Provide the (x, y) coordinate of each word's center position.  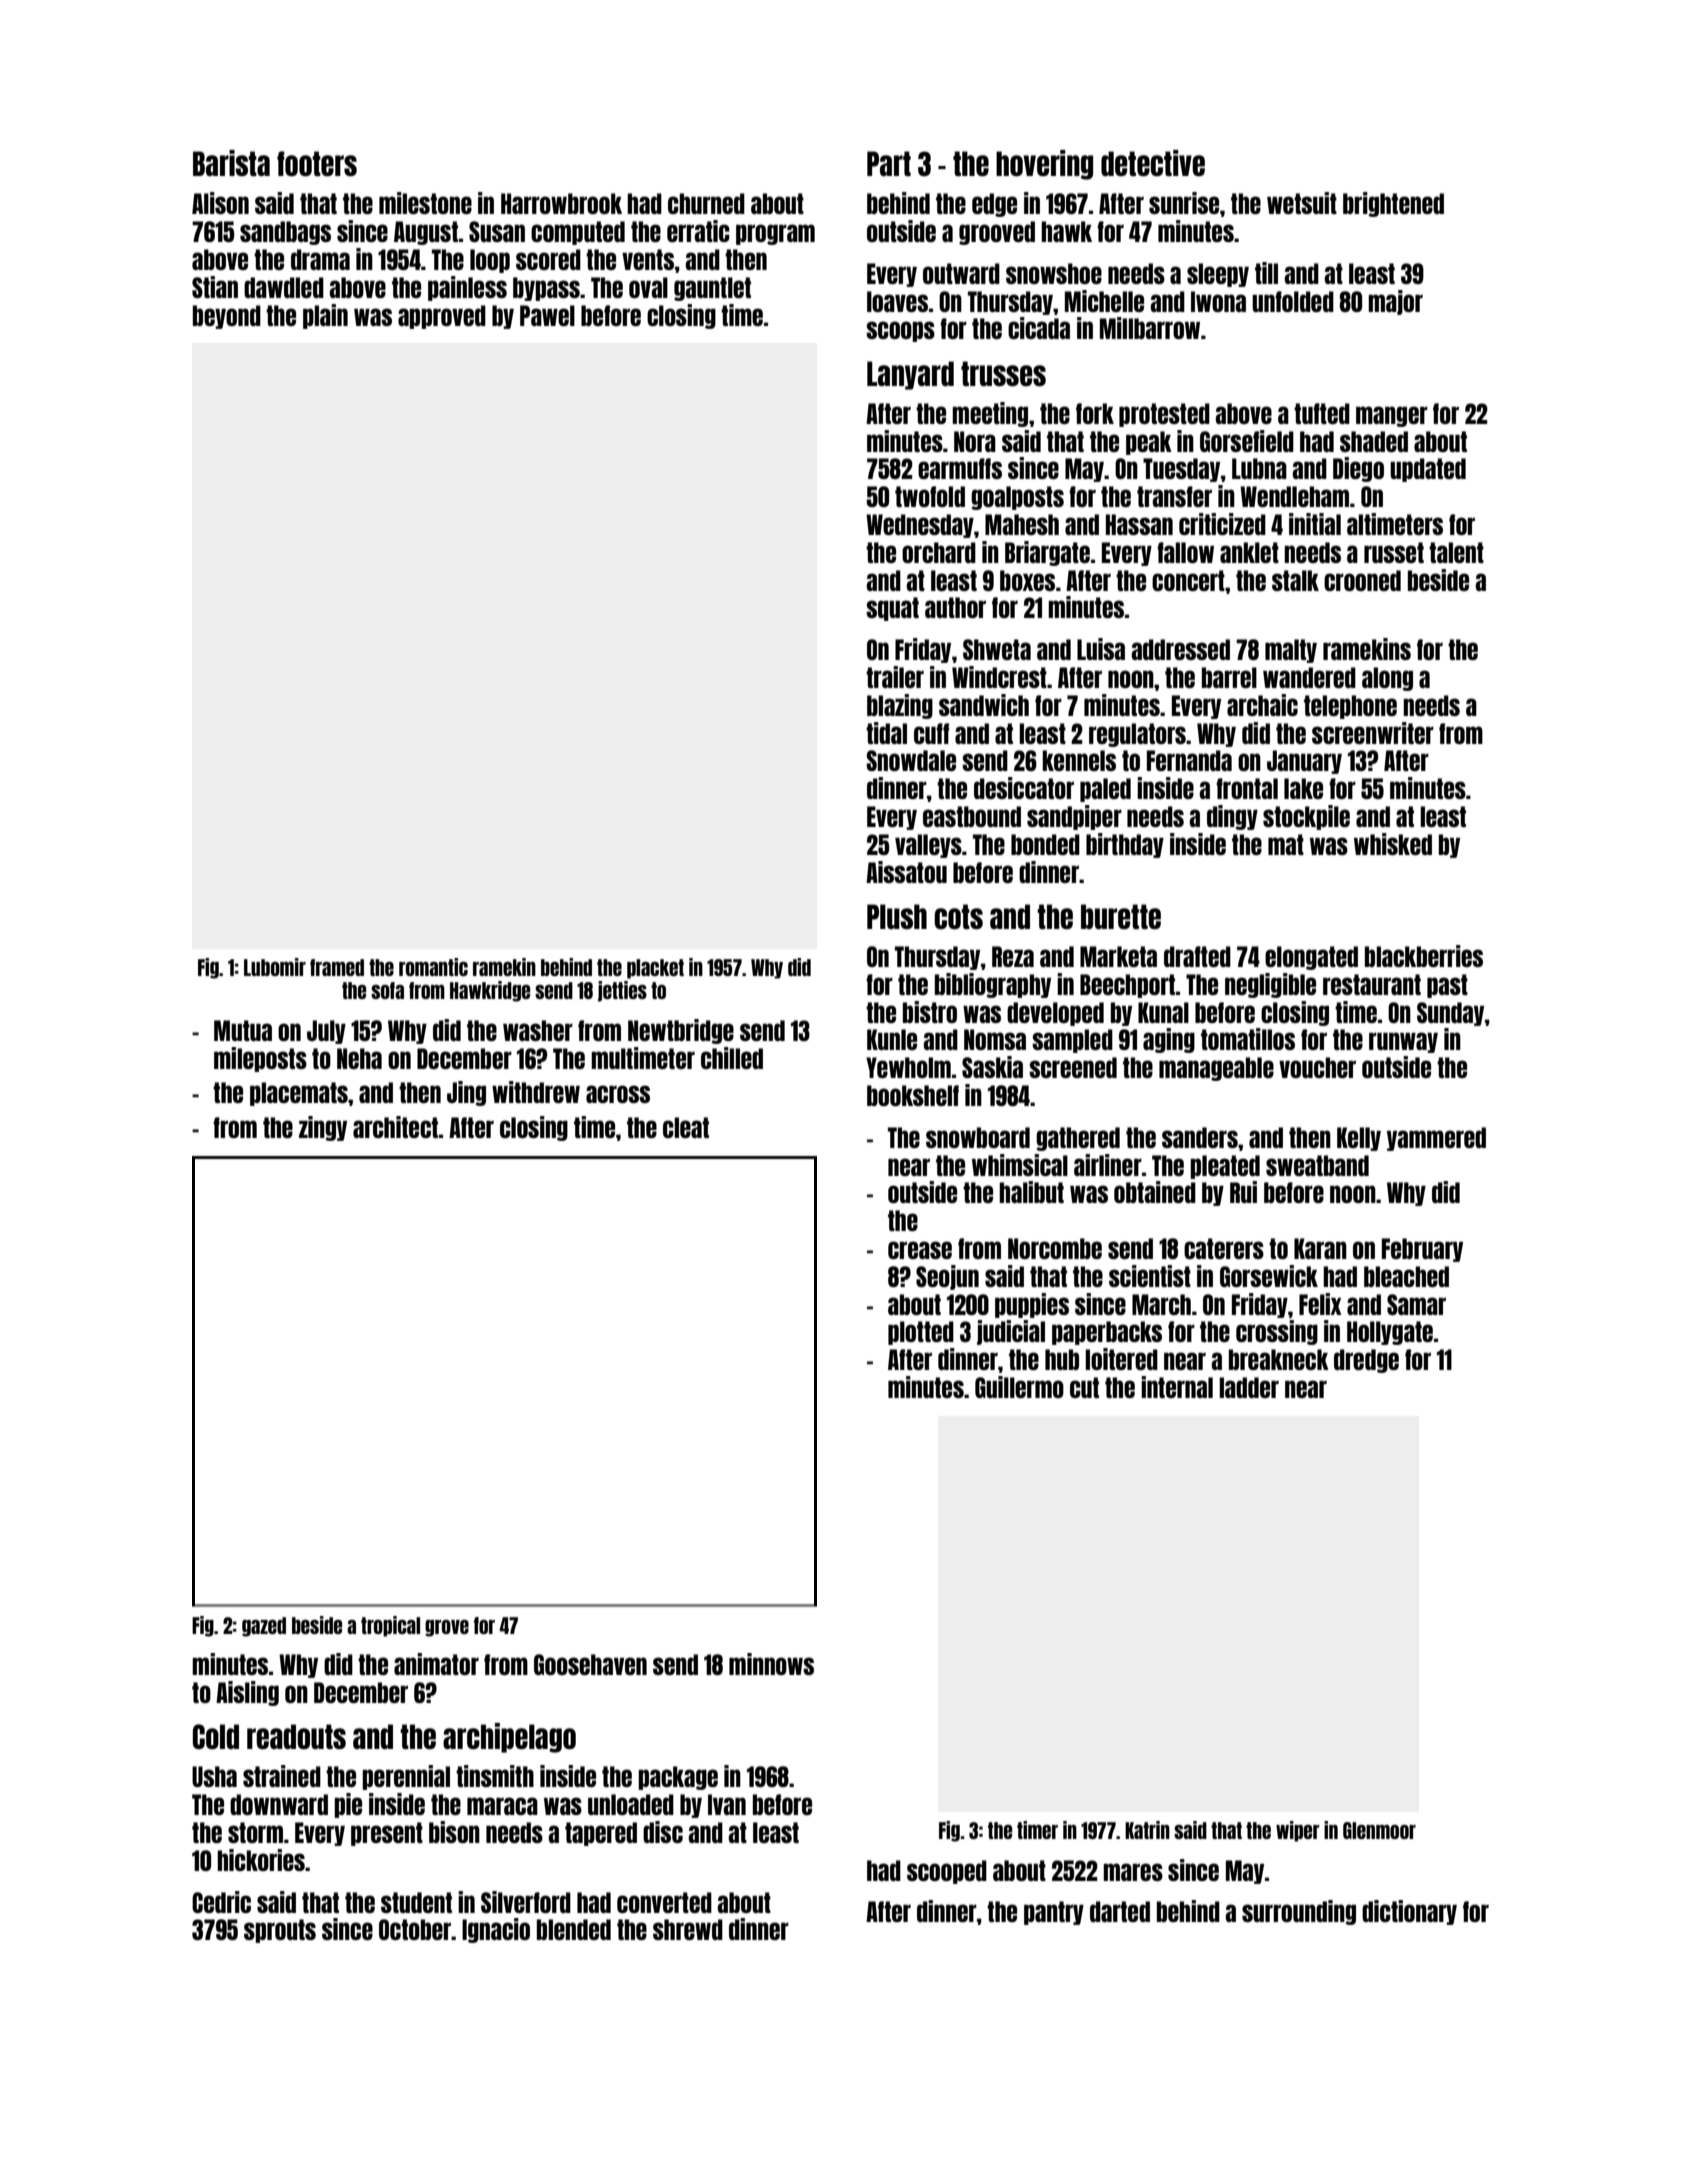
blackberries (1424, 956)
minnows (771, 1664)
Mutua (243, 1030)
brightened (1393, 204)
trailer (895, 677)
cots (958, 916)
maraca (502, 1806)
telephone (1350, 707)
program (775, 234)
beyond (227, 317)
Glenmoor (1379, 1830)
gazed (264, 1627)
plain (325, 316)
